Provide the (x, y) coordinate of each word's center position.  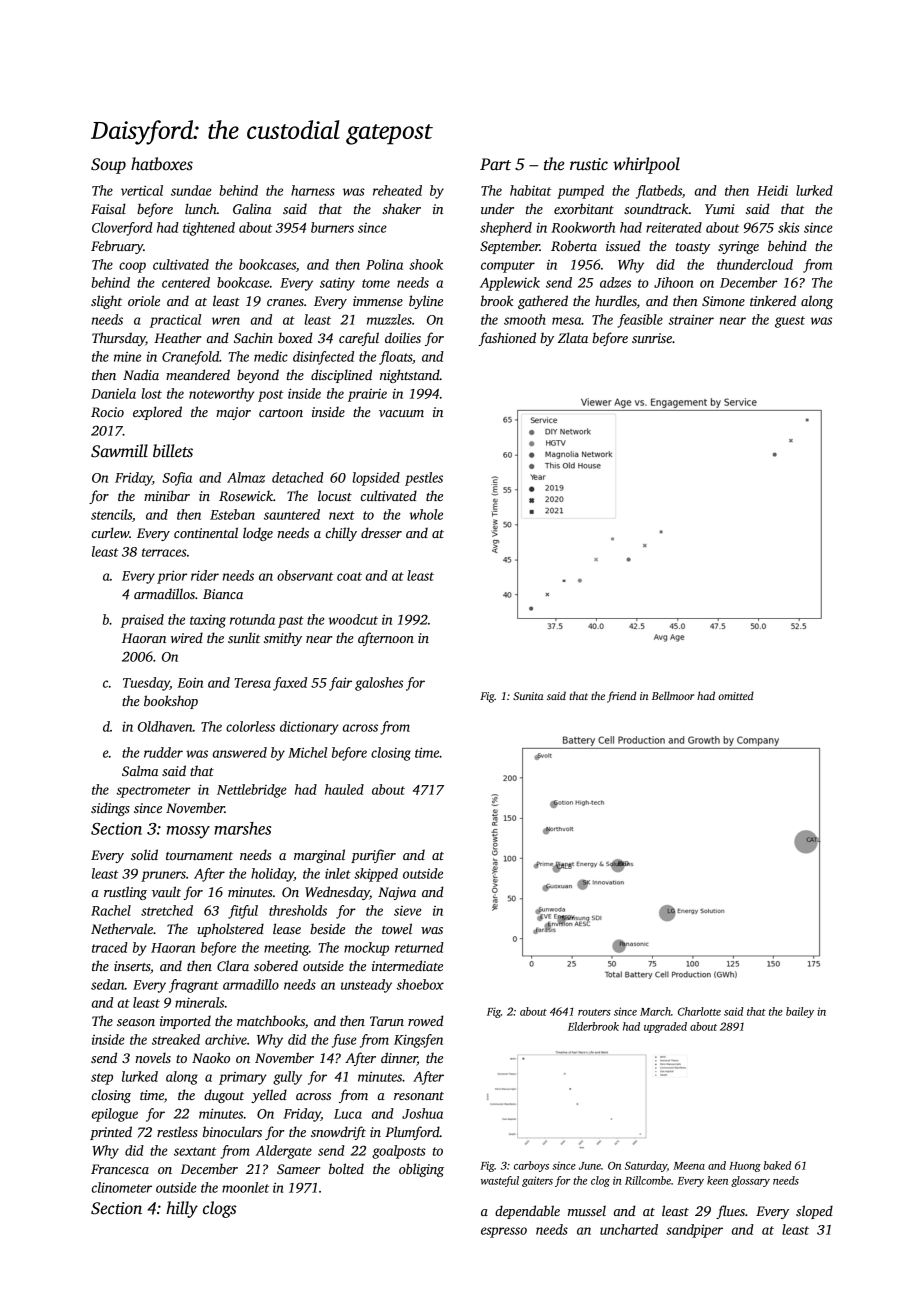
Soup (108, 166)
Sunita (528, 696)
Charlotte (699, 1011)
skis (789, 227)
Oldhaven (165, 726)
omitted (736, 695)
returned (419, 947)
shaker (401, 208)
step (102, 1079)
